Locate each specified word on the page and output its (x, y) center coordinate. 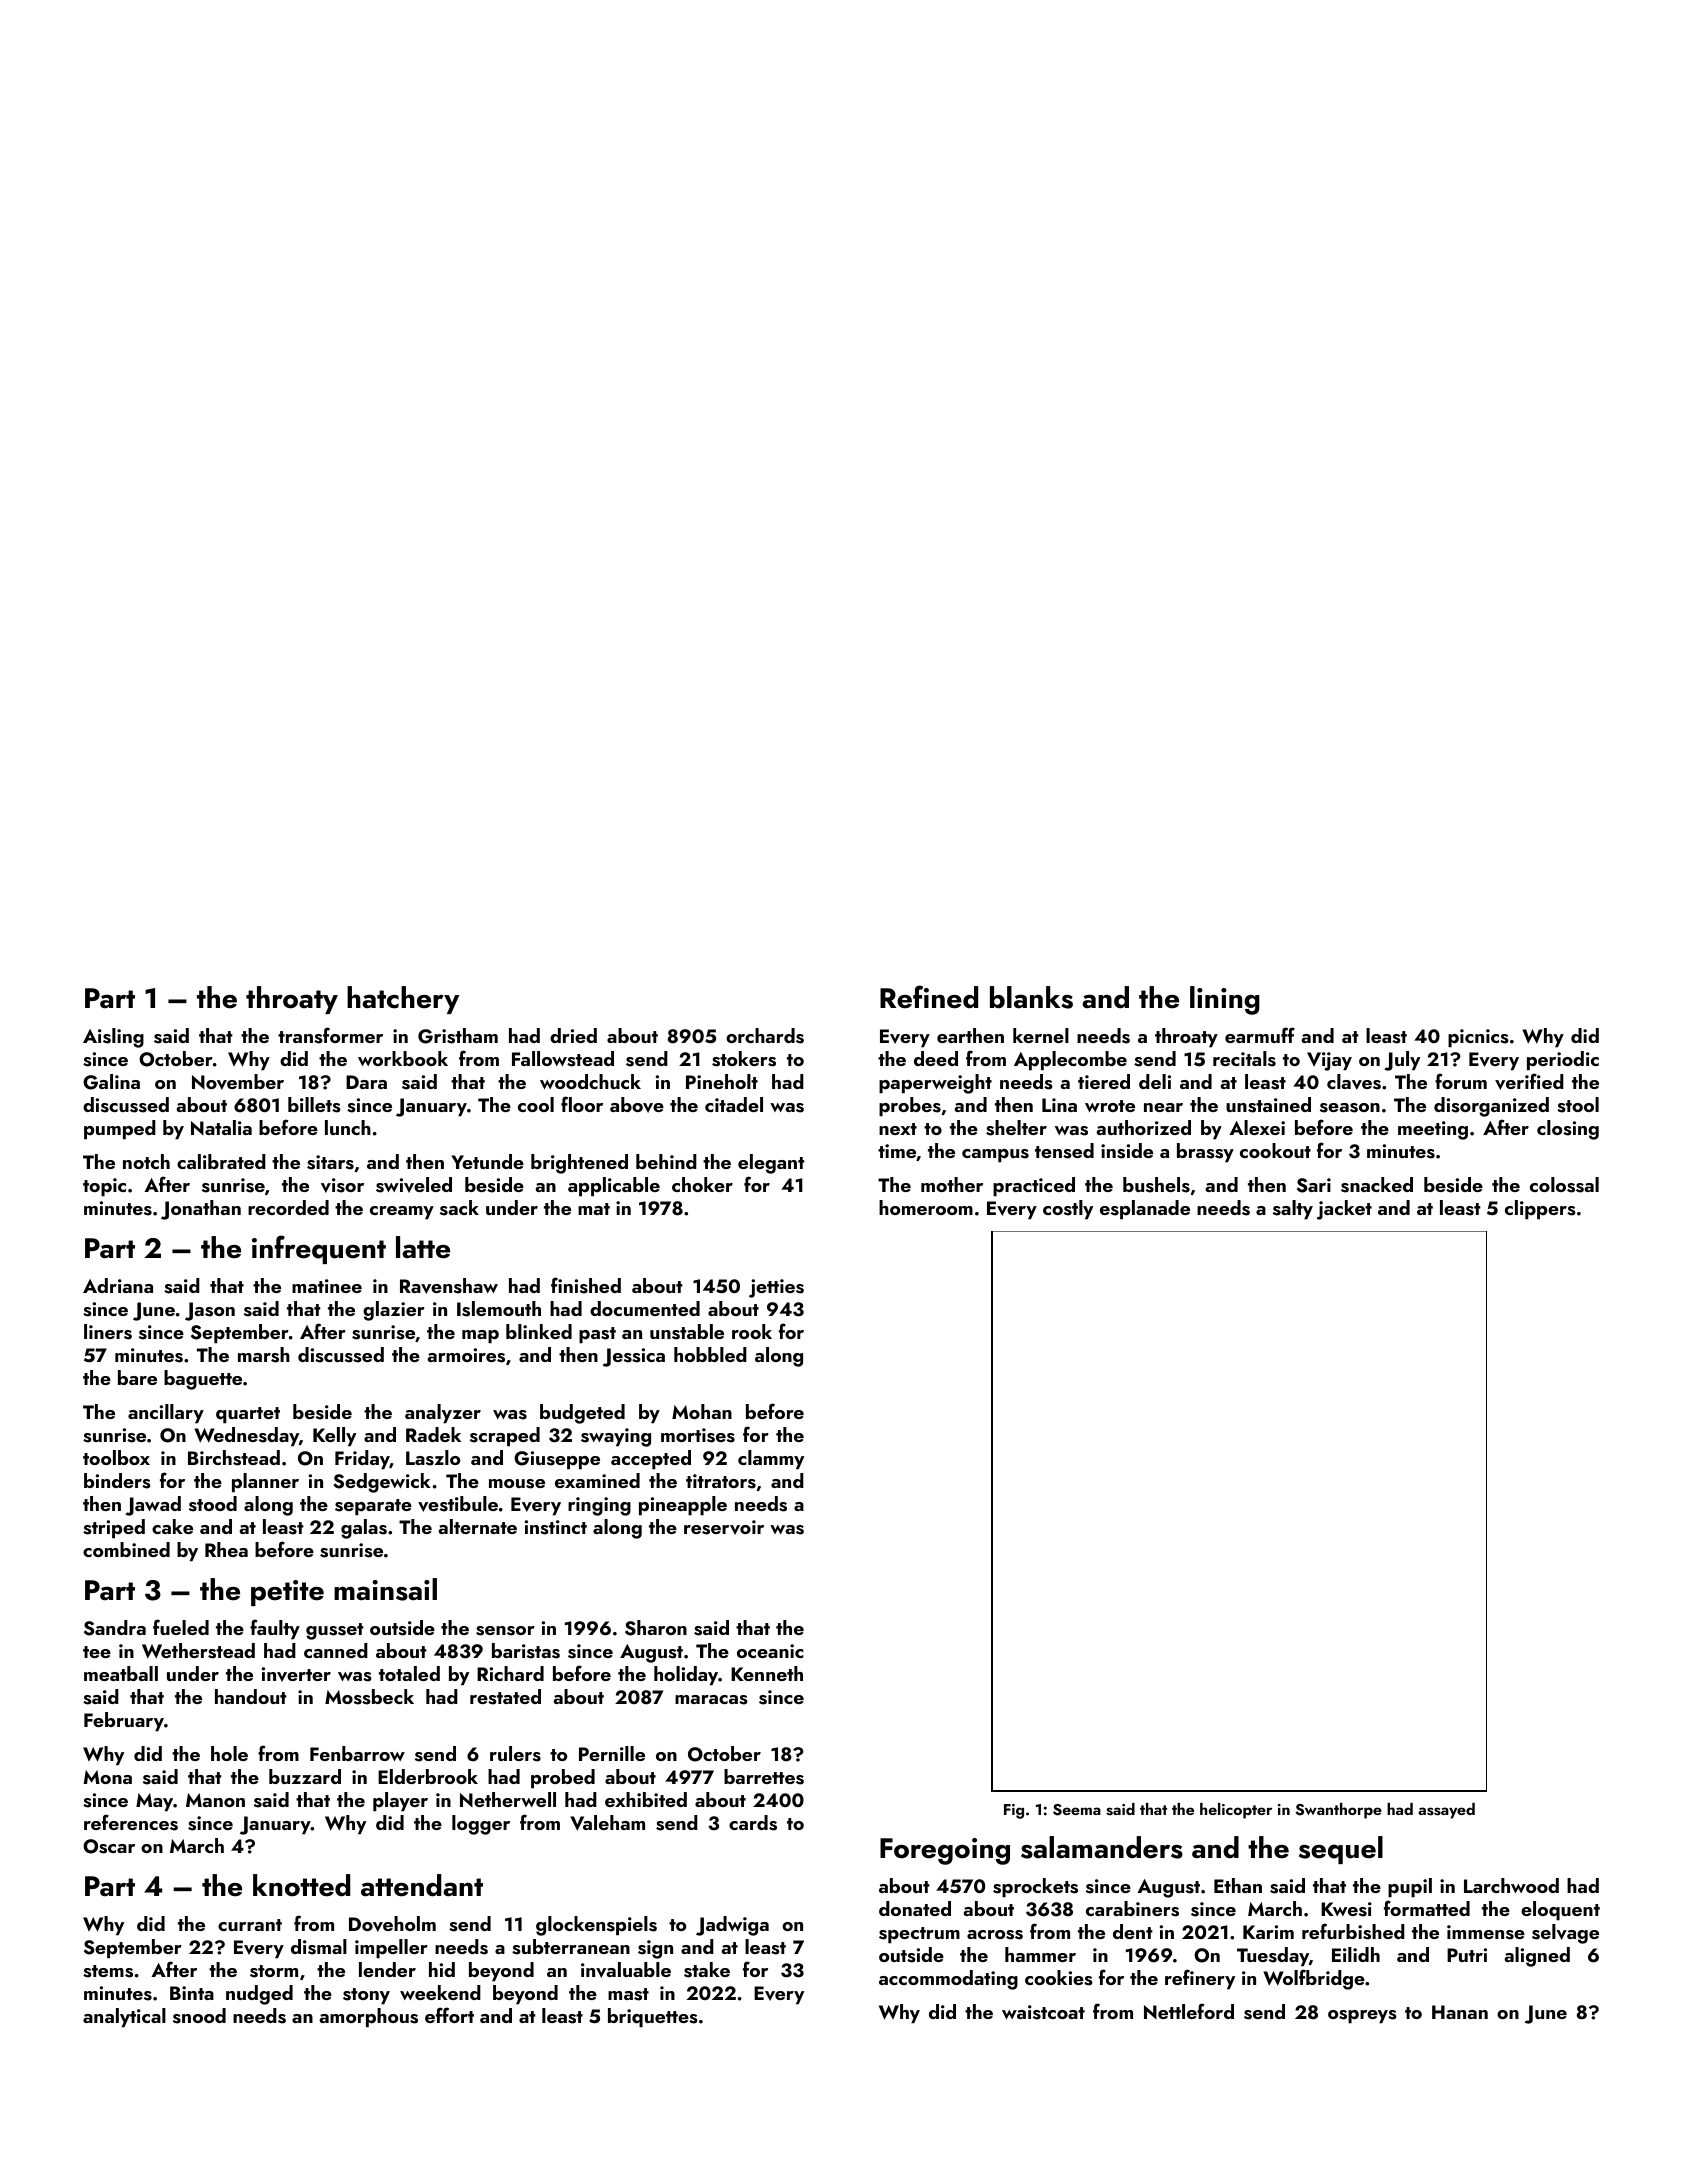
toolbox (116, 1457)
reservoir (724, 1527)
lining (1225, 1000)
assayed (1446, 1811)
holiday (686, 1676)
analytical (124, 2018)
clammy (771, 1460)
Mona (107, 1777)
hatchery (403, 1000)
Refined (929, 997)
